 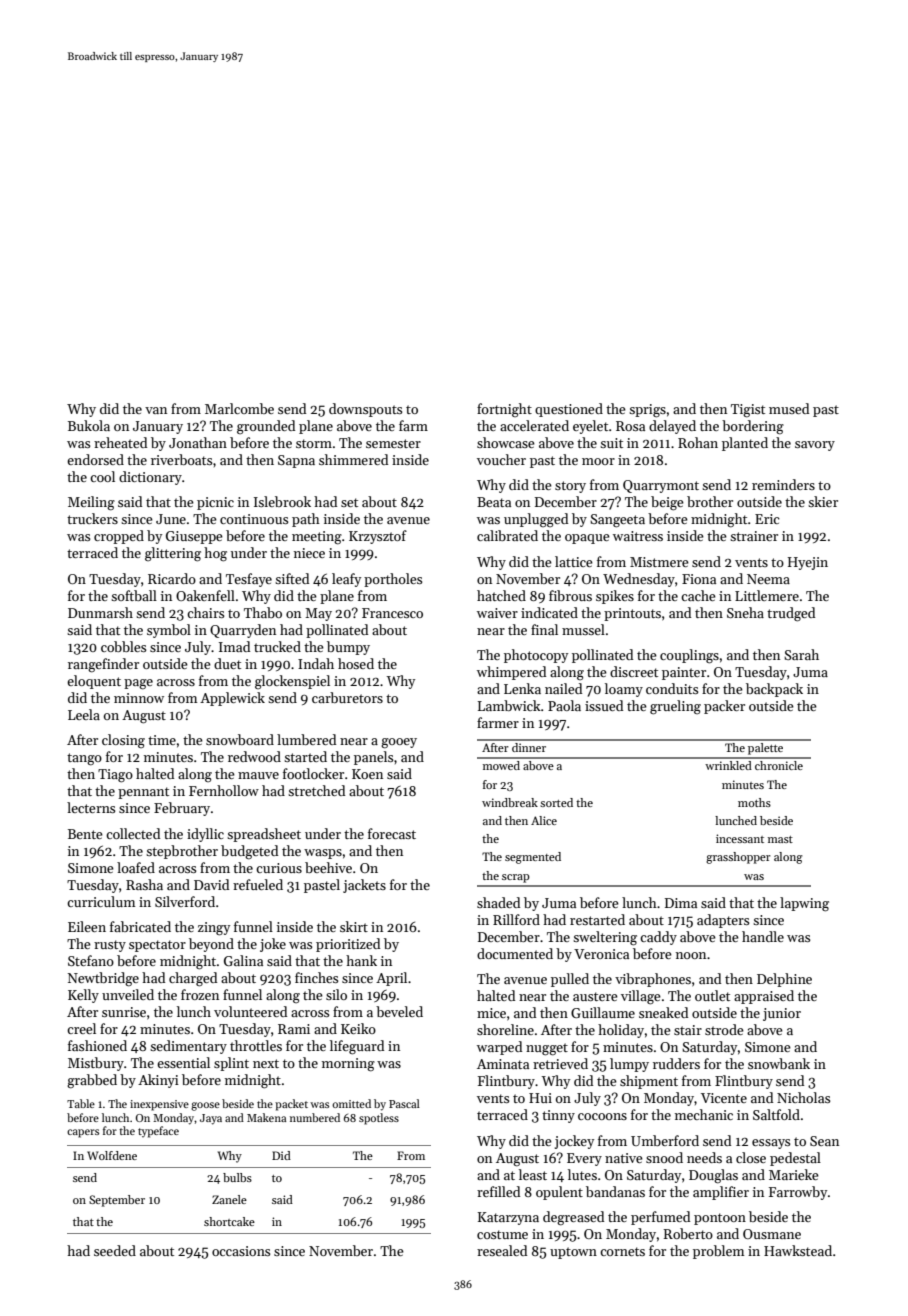 What do you see at coordinates (494, 502) in the screenshot?
I see `Beata` at bounding box center [494, 502].
